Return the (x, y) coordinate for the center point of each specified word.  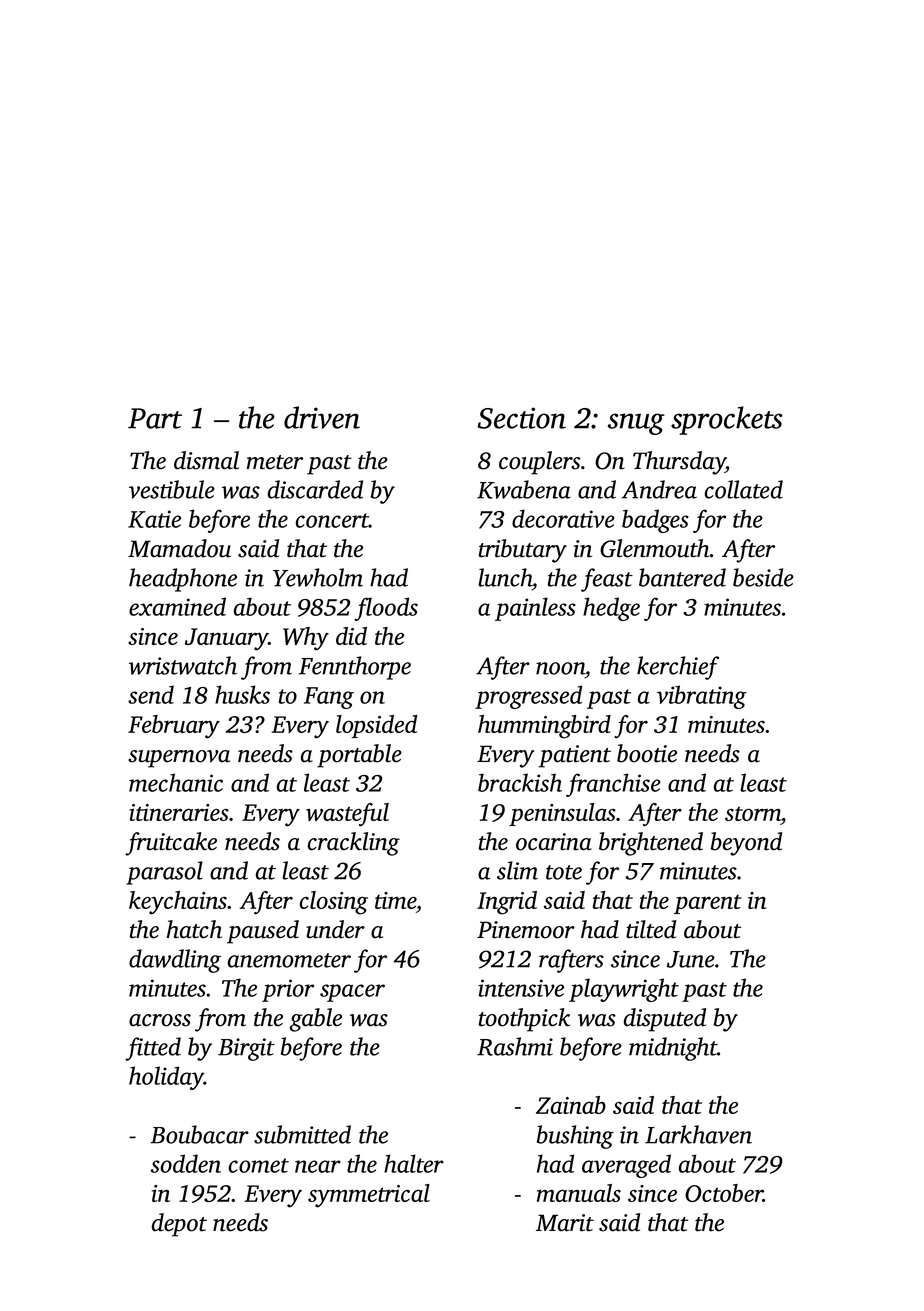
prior (288, 990)
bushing (575, 1137)
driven (322, 417)
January (226, 639)
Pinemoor (526, 930)
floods (386, 609)
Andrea (659, 489)
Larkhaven (698, 1134)
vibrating (701, 697)
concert (332, 520)
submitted (302, 1134)
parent (708, 904)
